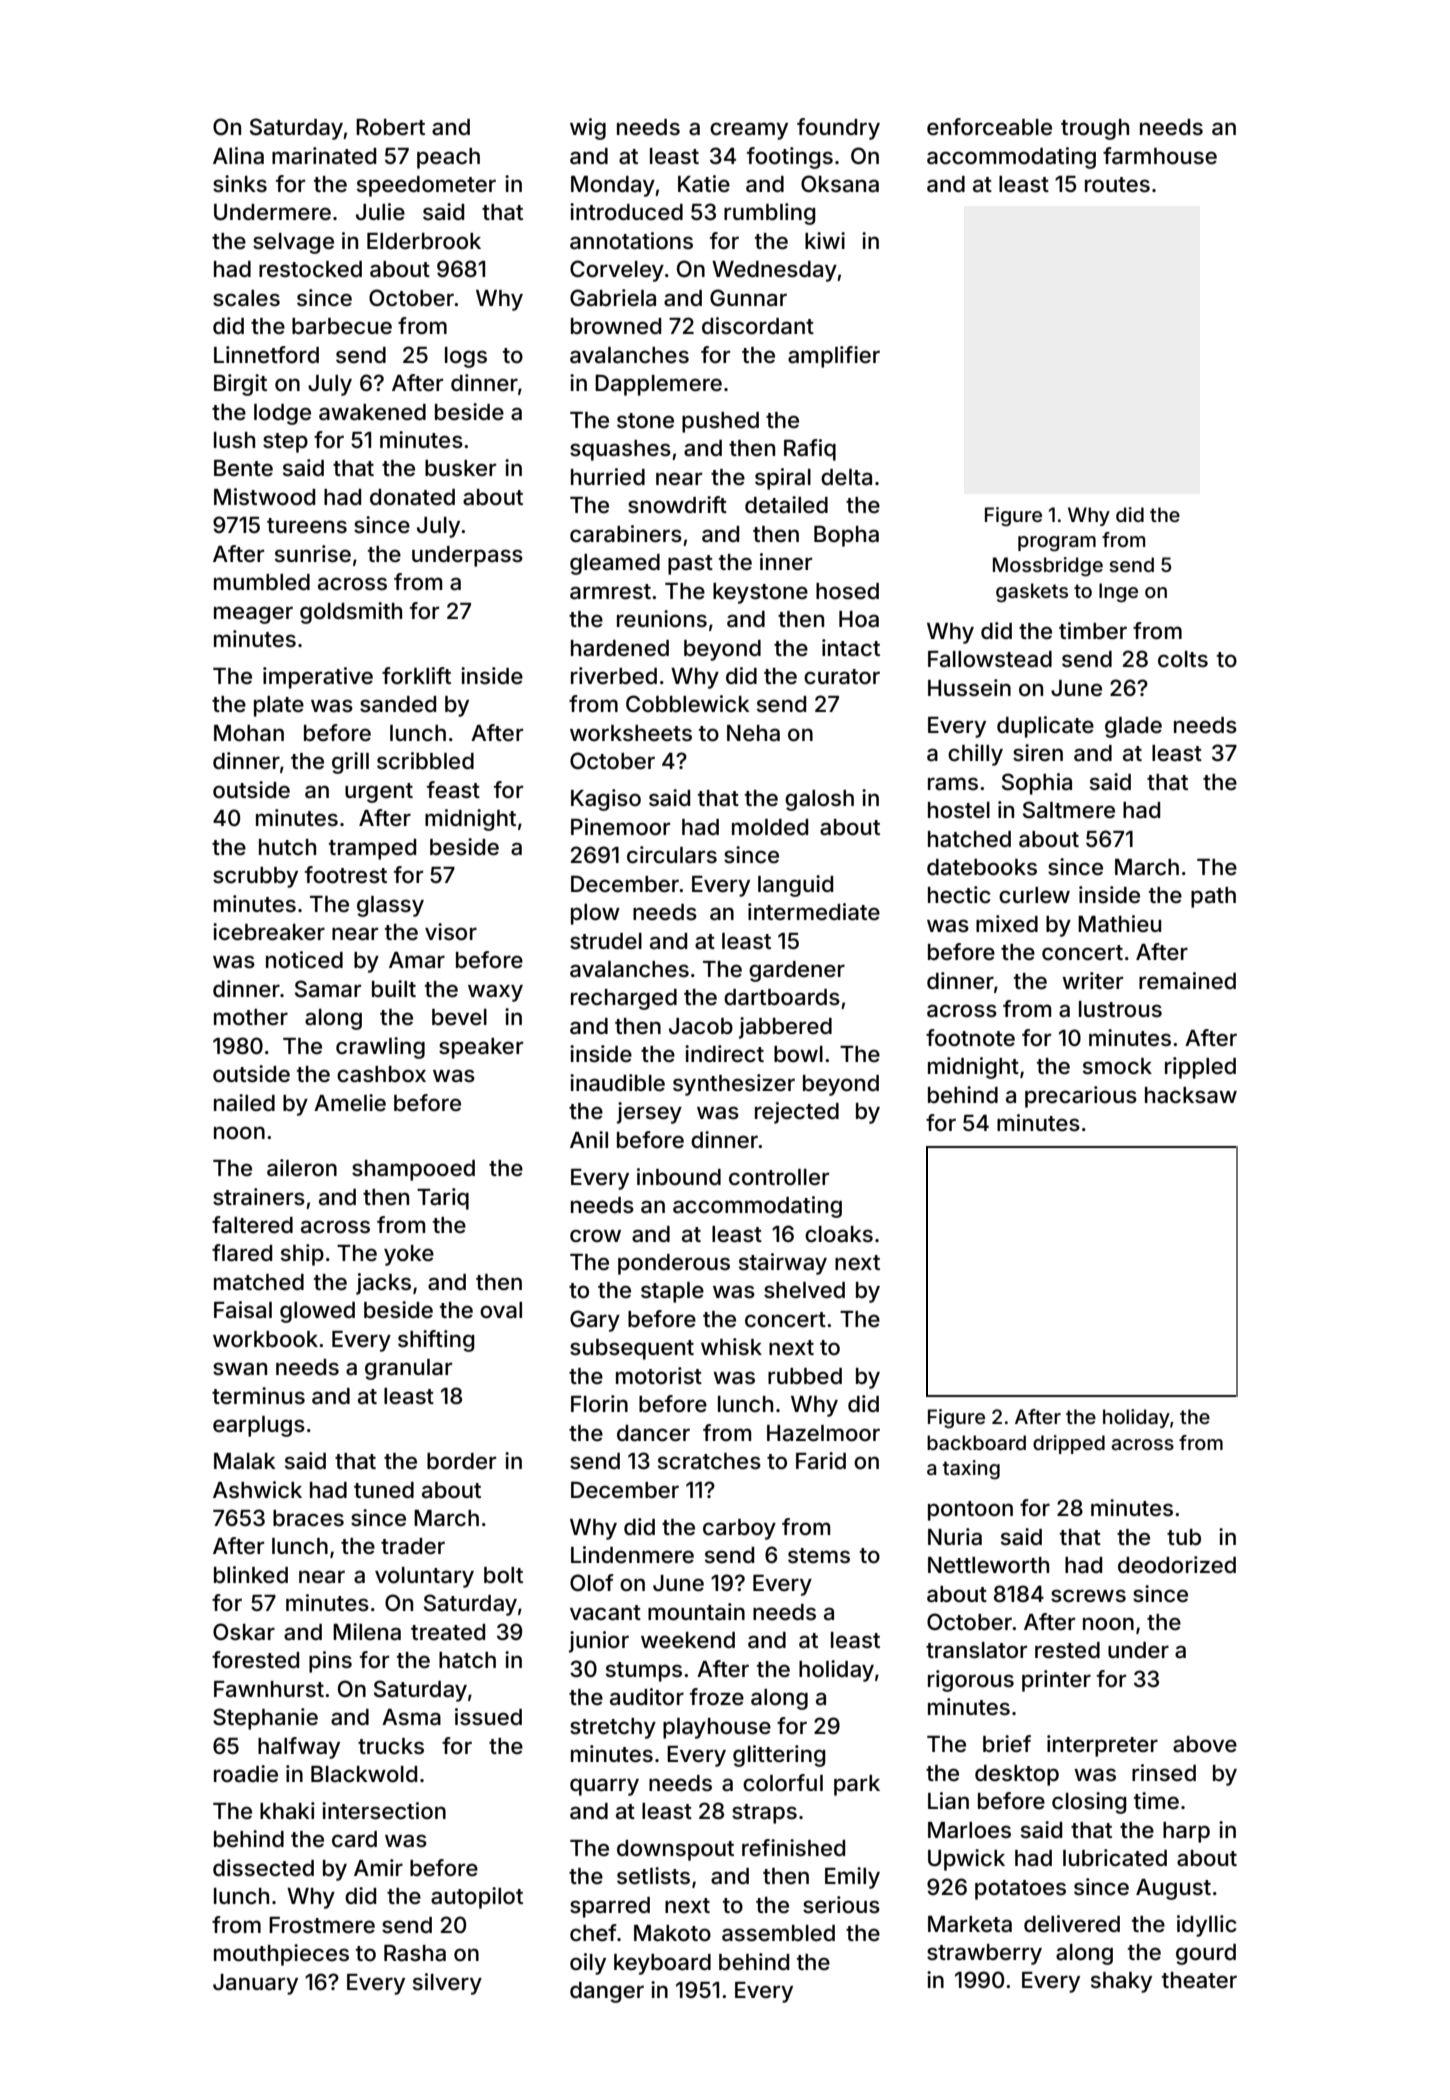 Image resolution: width=1450 pixels, height=2100 pixels. Describe the element at coordinates (488, 1717) in the image. I see `issued` at that location.
